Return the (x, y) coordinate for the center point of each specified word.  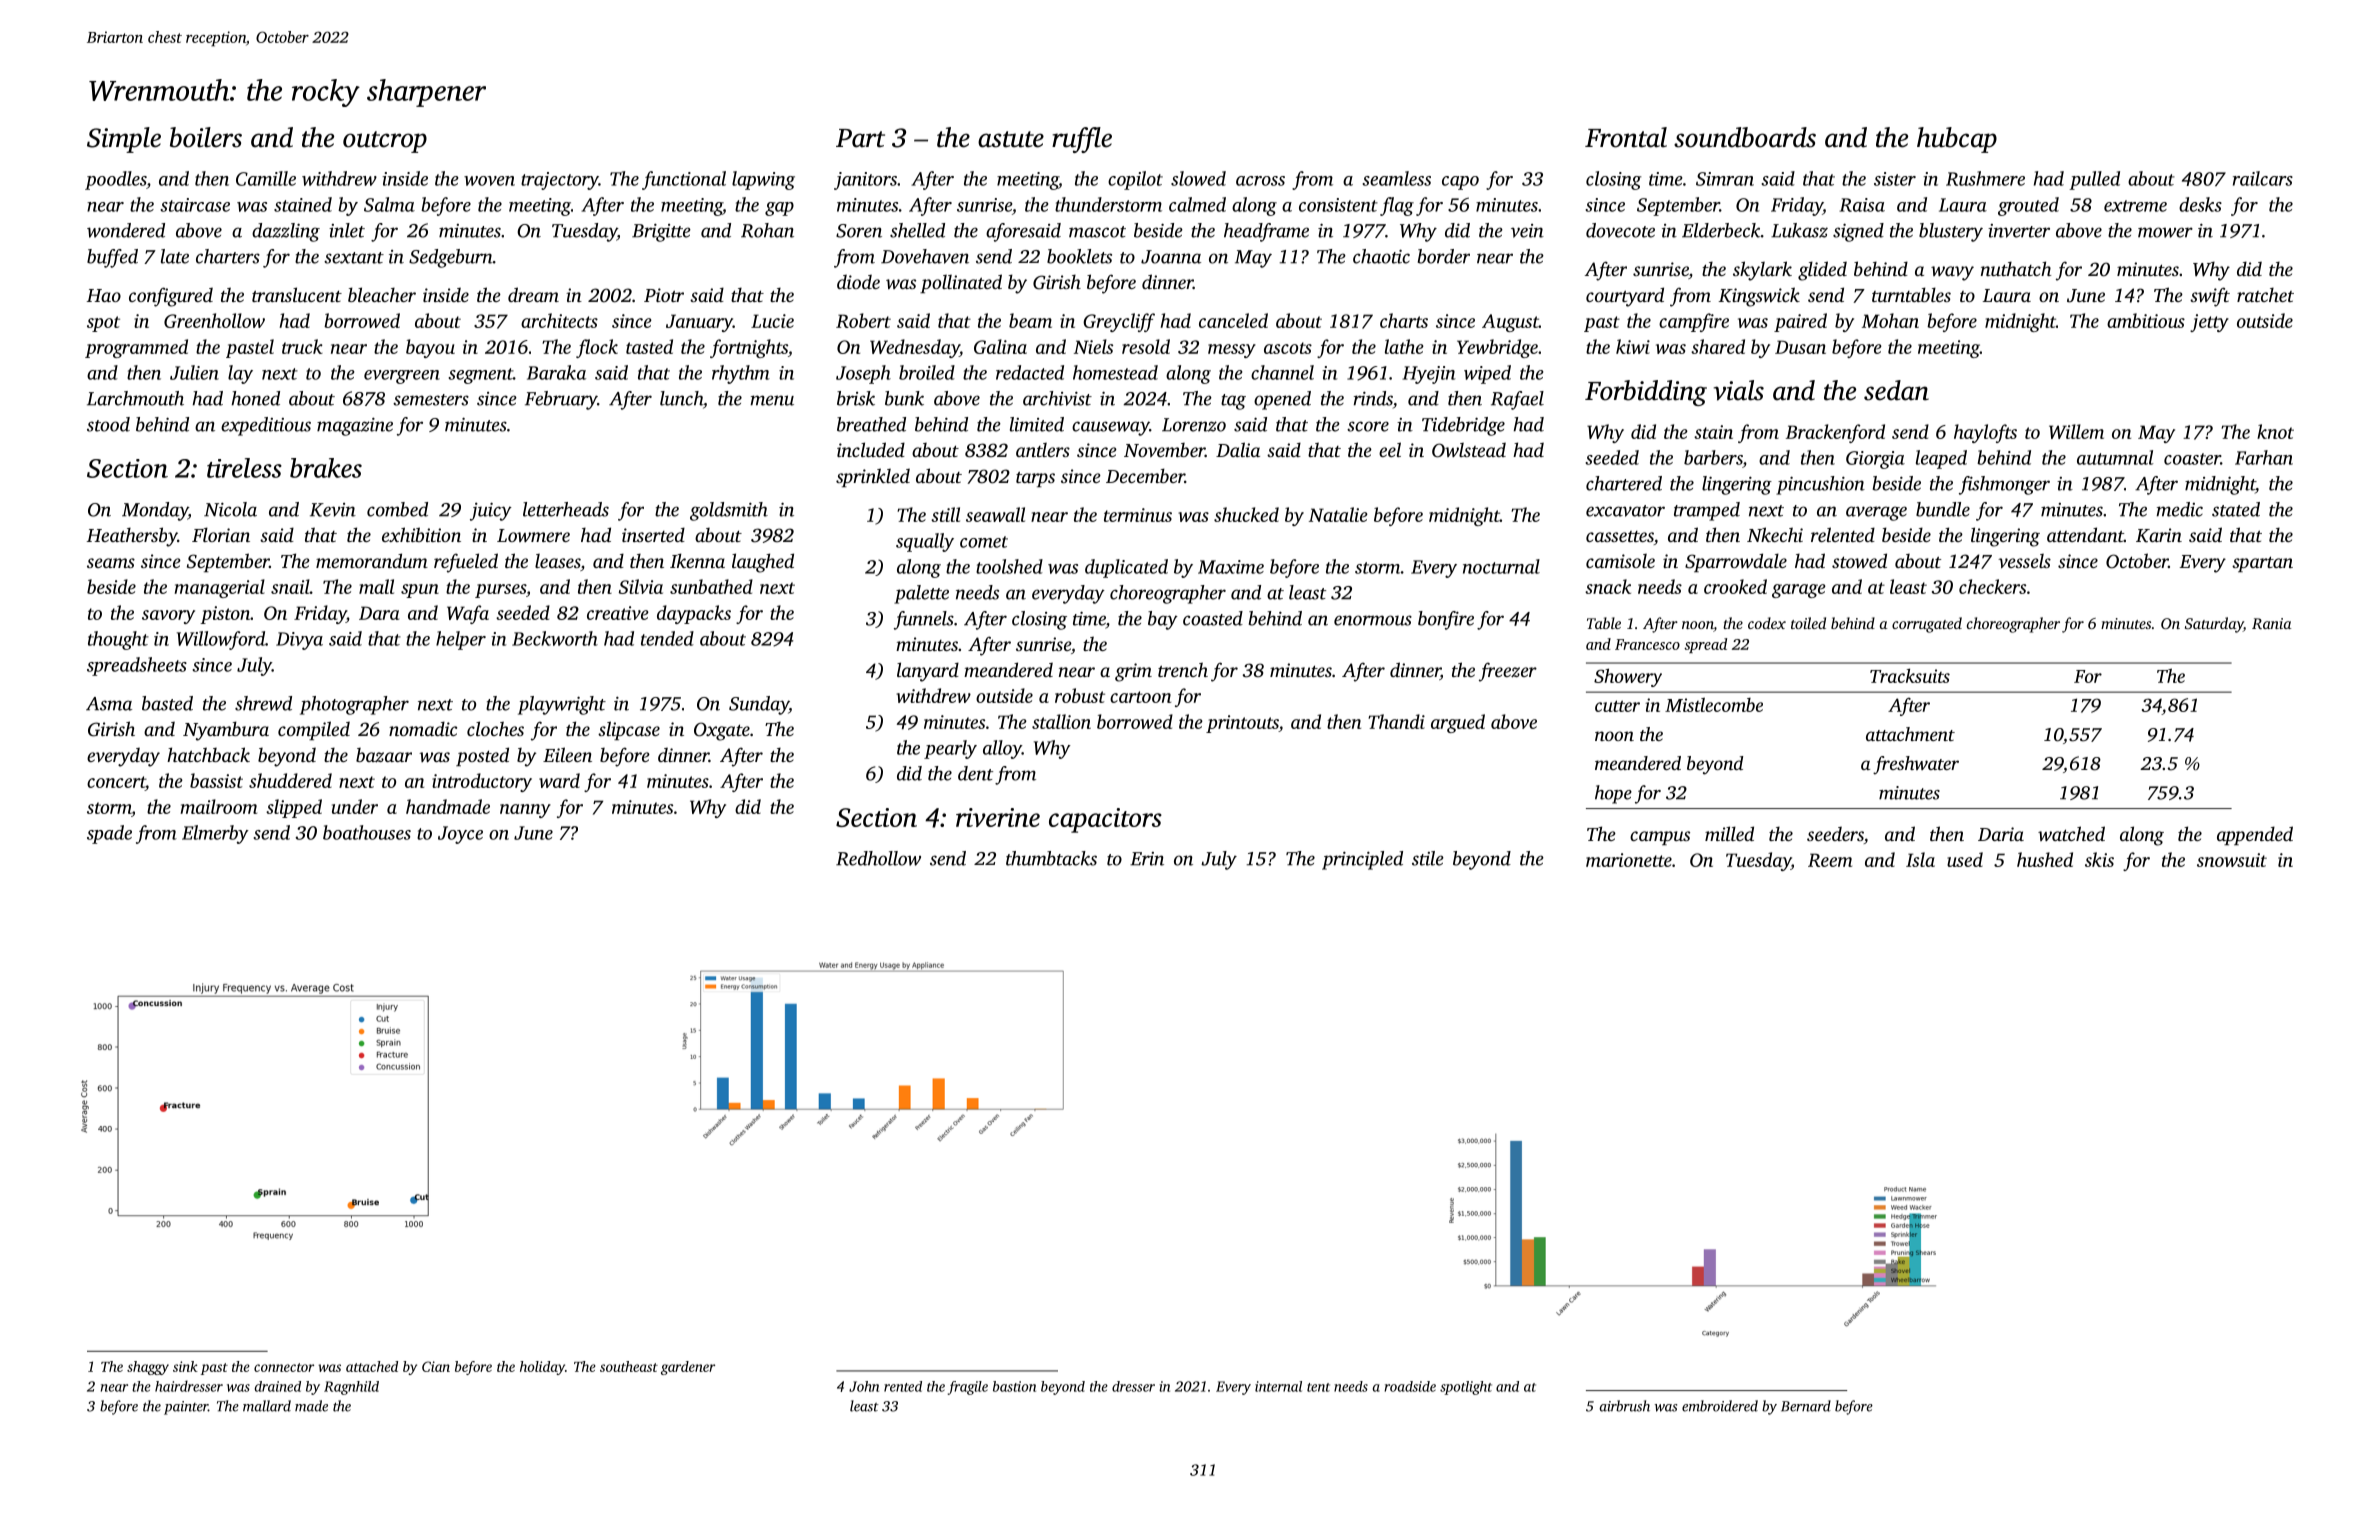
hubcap (1957, 140)
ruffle (1082, 140)
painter (186, 1408)
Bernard (1806, 1406)
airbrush (1624, 1406)
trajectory (560, 181)
